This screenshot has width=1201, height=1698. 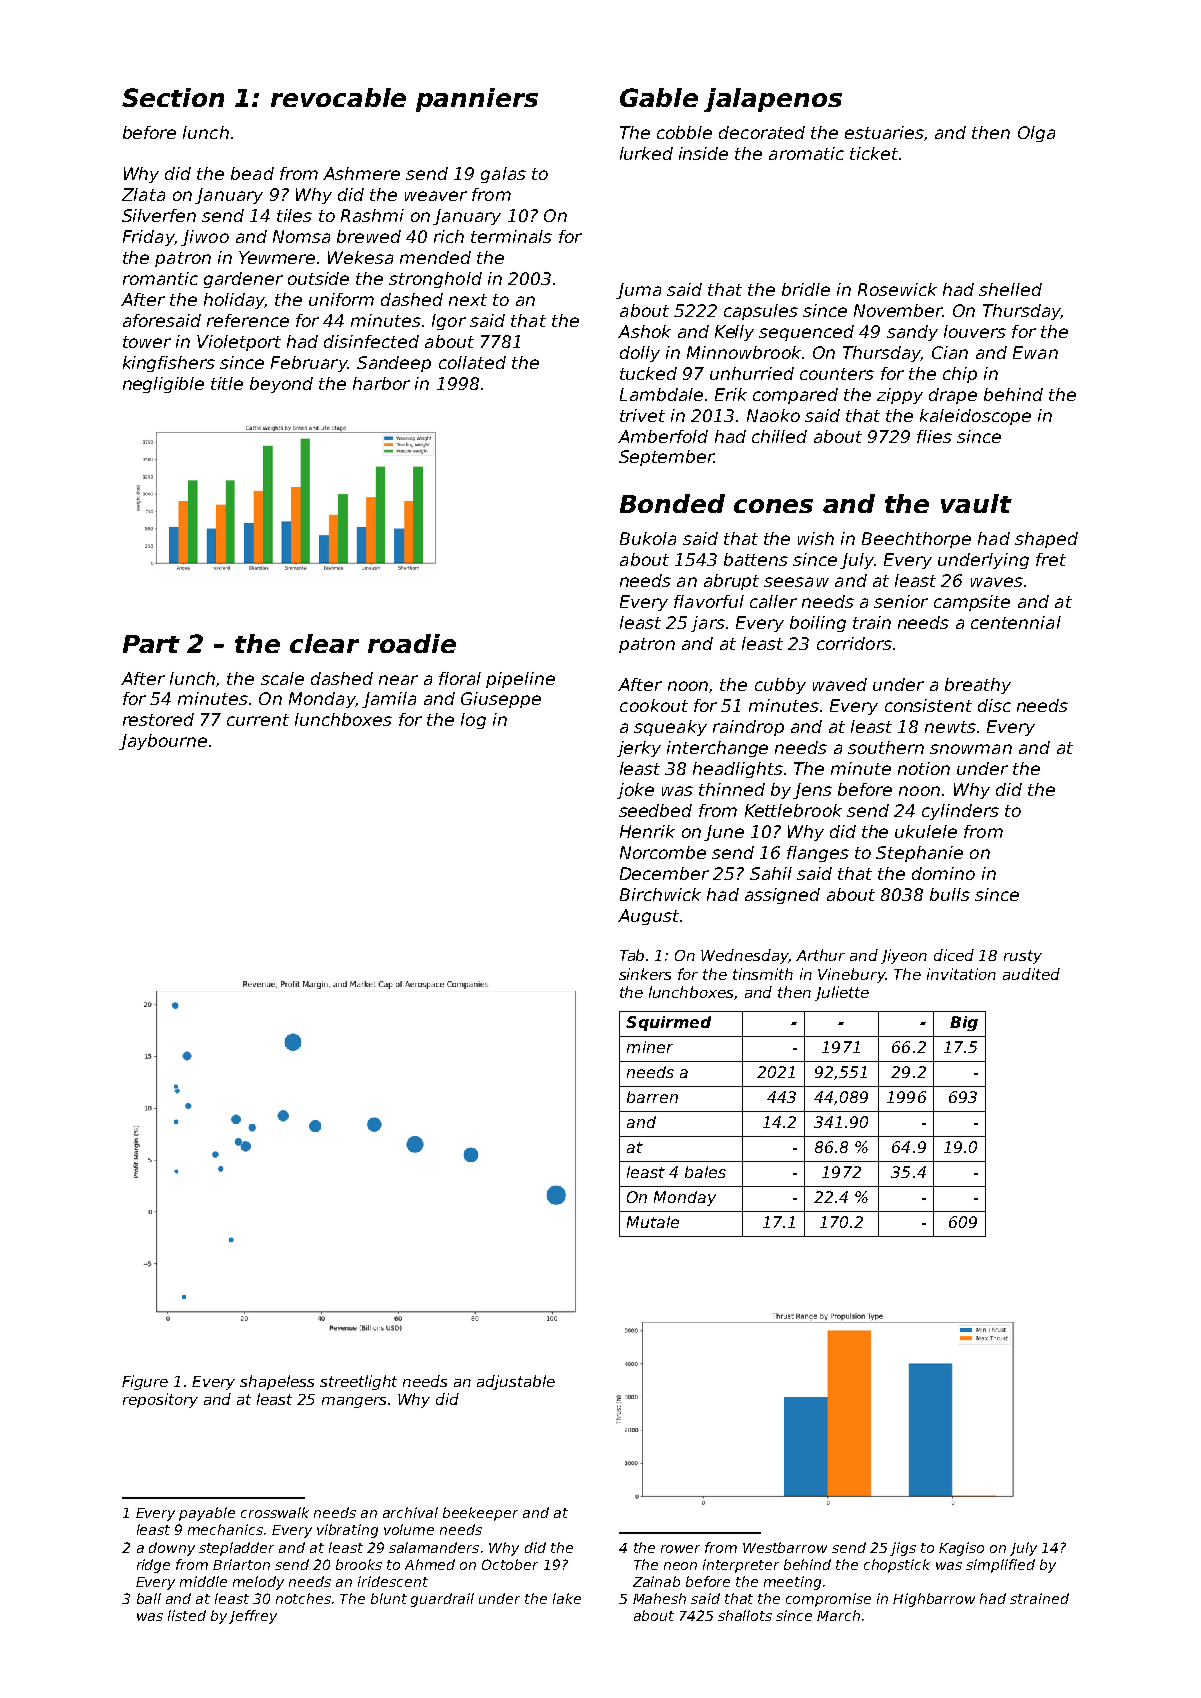 What do you see at coordinates (705, 1172) in the screenshot?
I see `bales` at bounding box center [705, 1172].
